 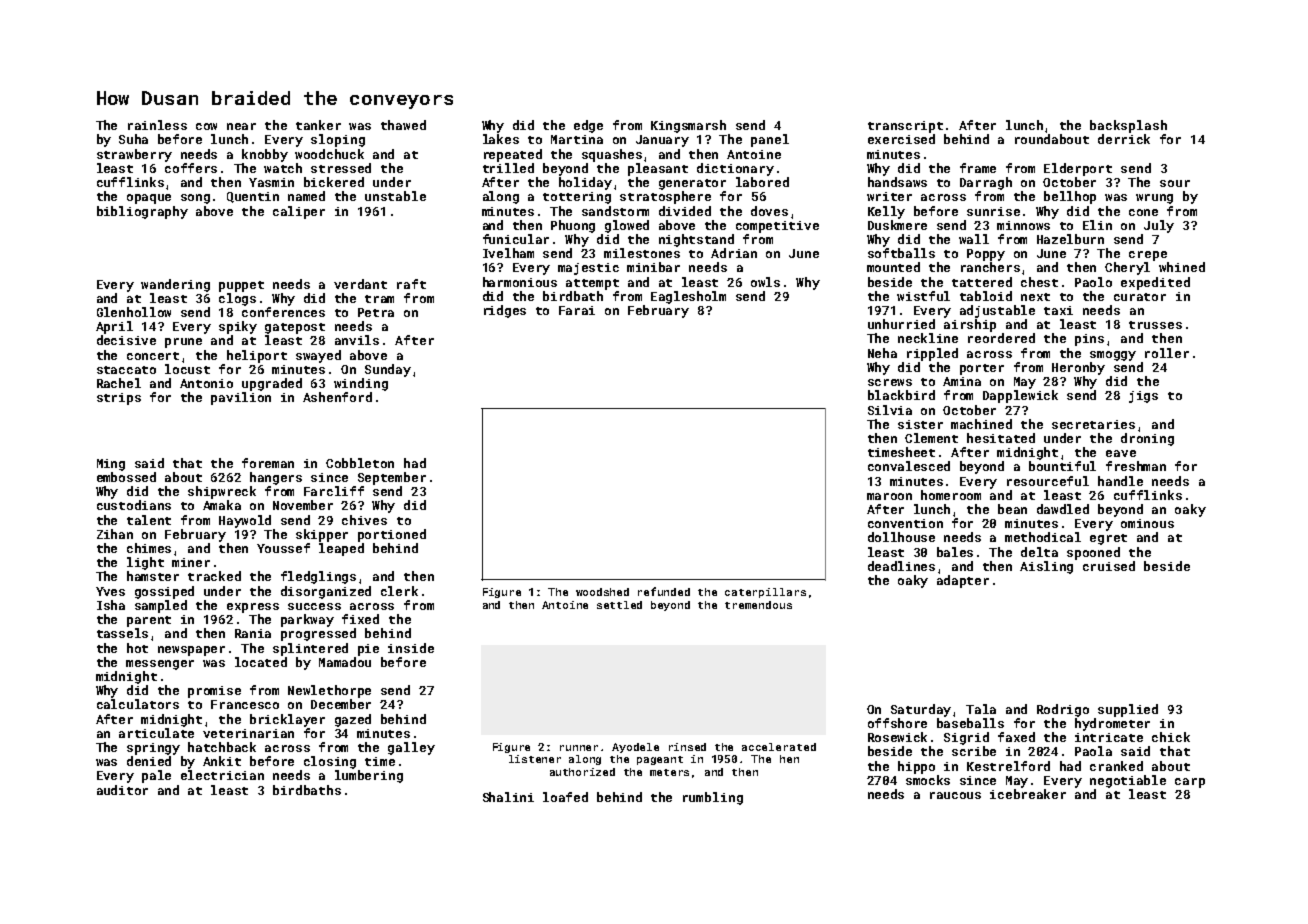 What do you see at coordinates (237, 299) in the document?
I see `clogs` at bounding box center [237, 299].
